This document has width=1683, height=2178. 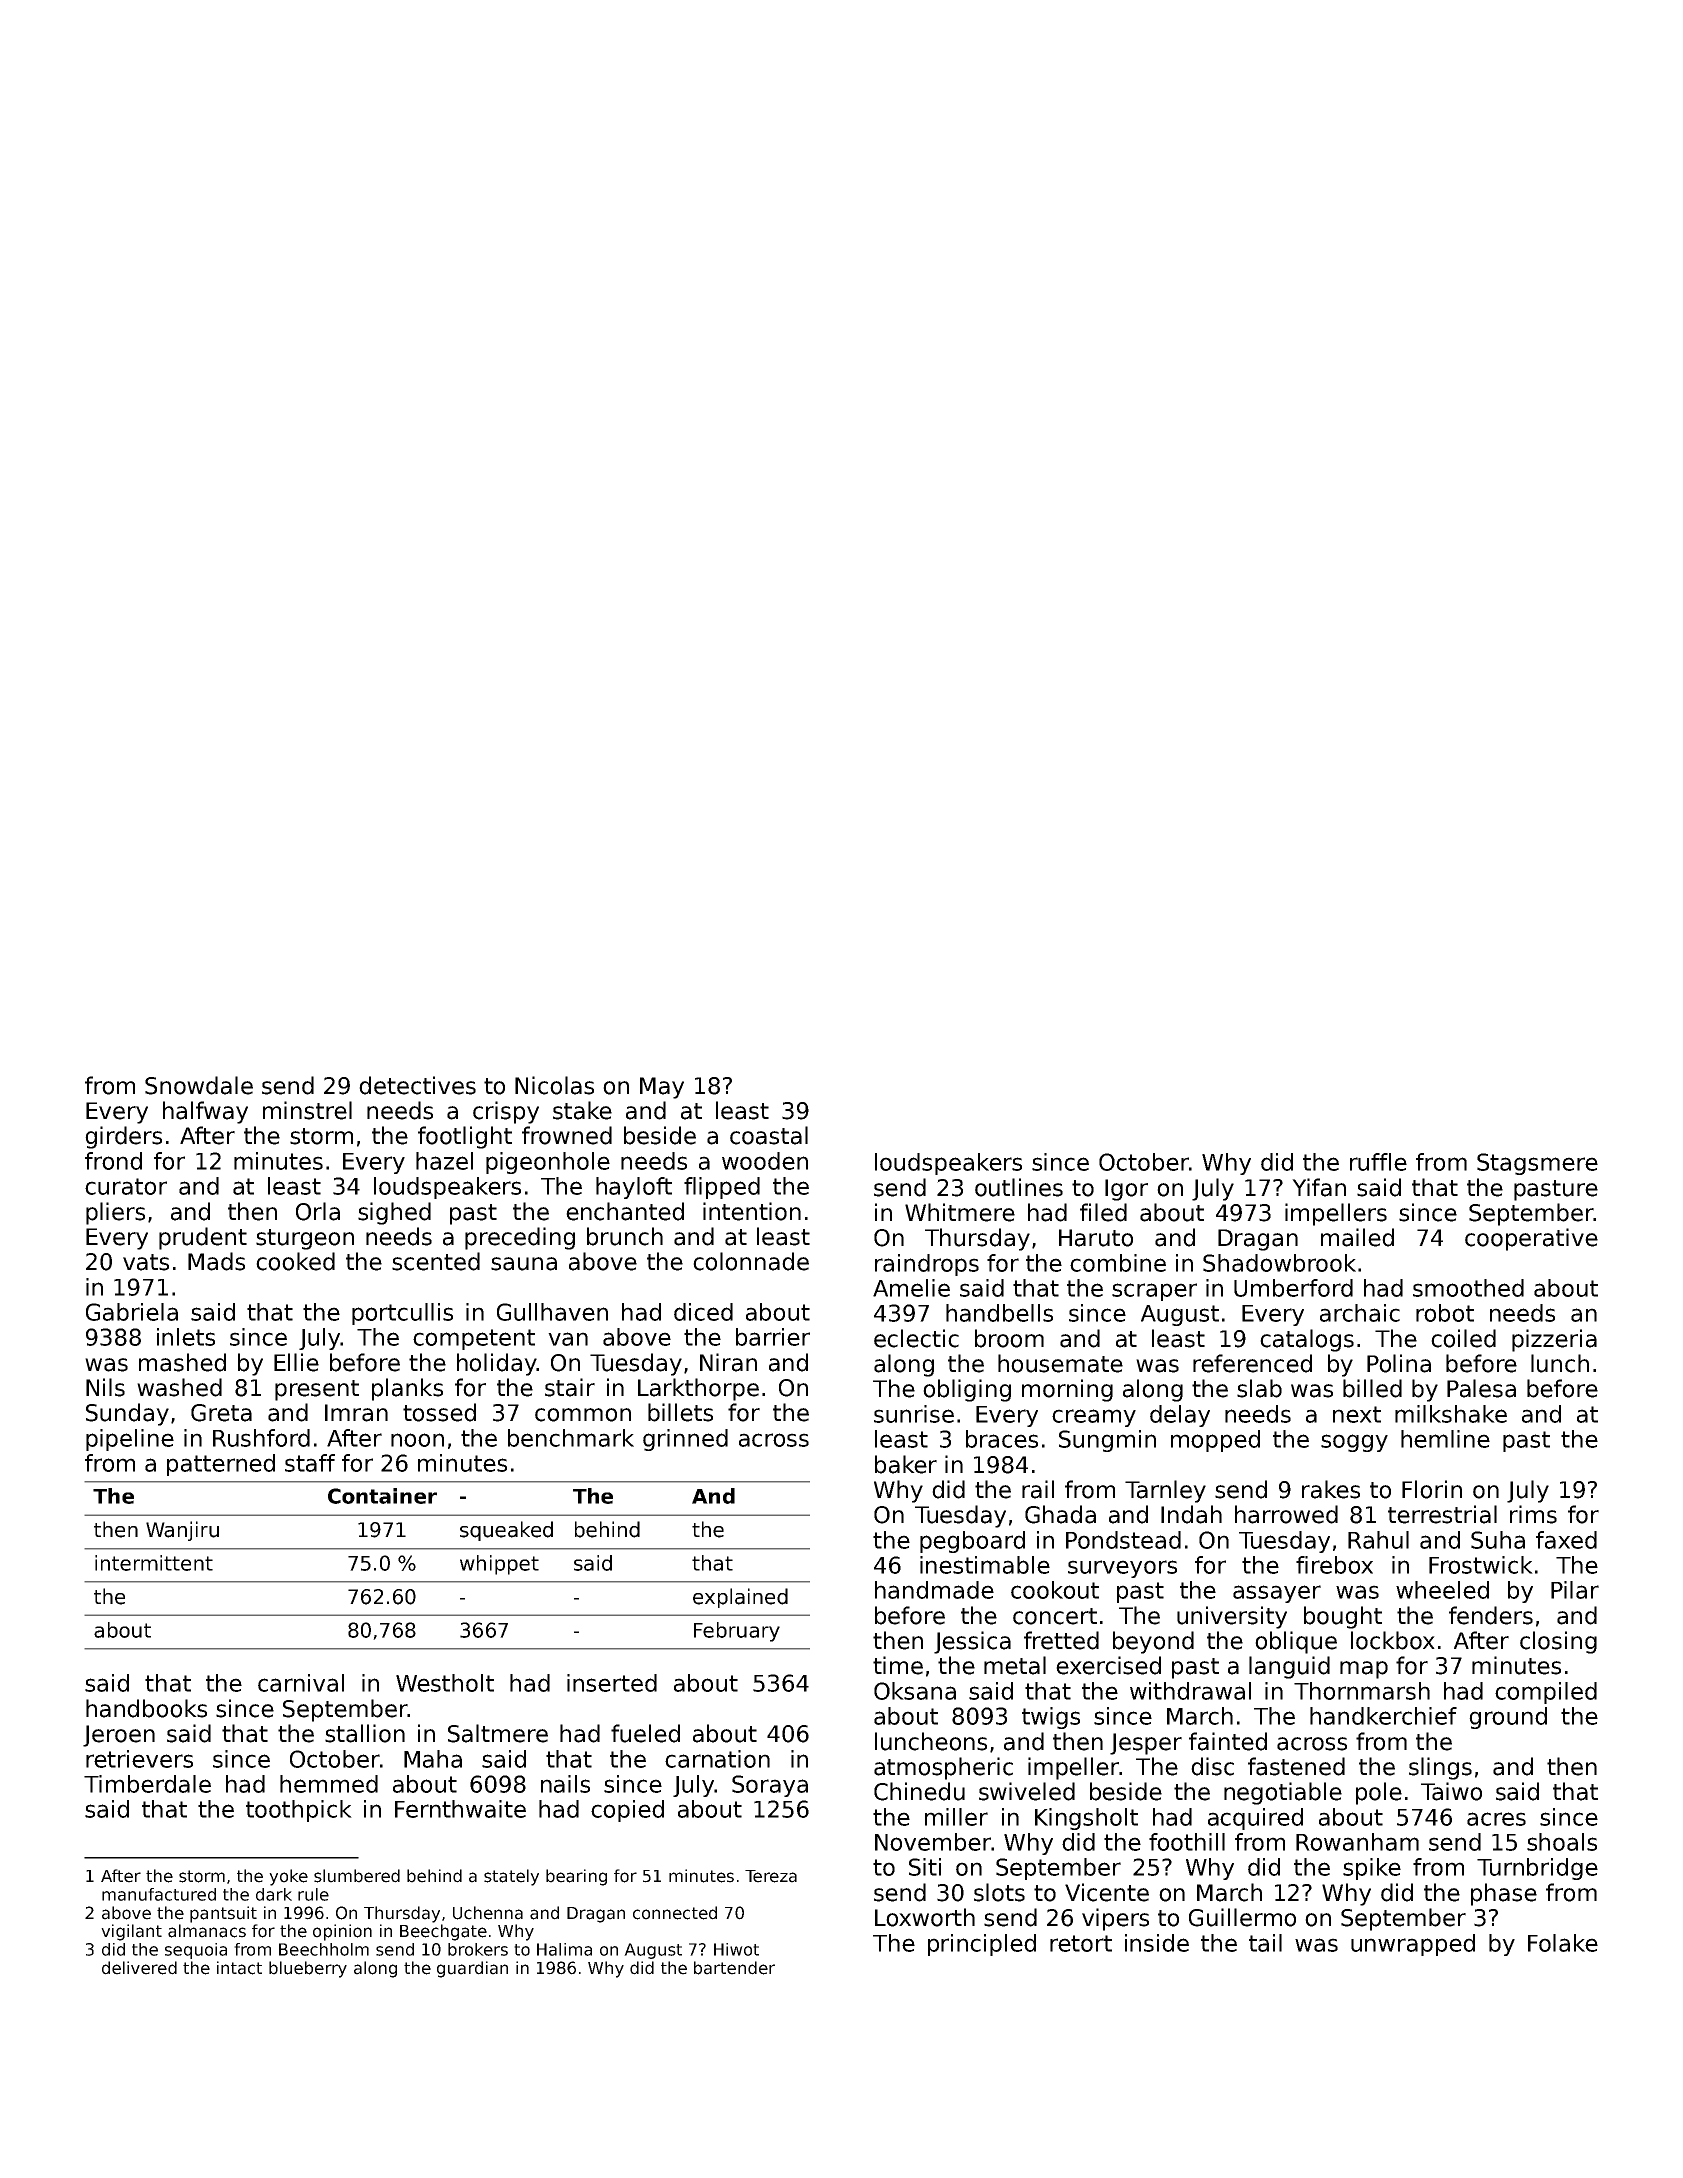 I want to click on eclectic, so click(x=916, y=1338).
